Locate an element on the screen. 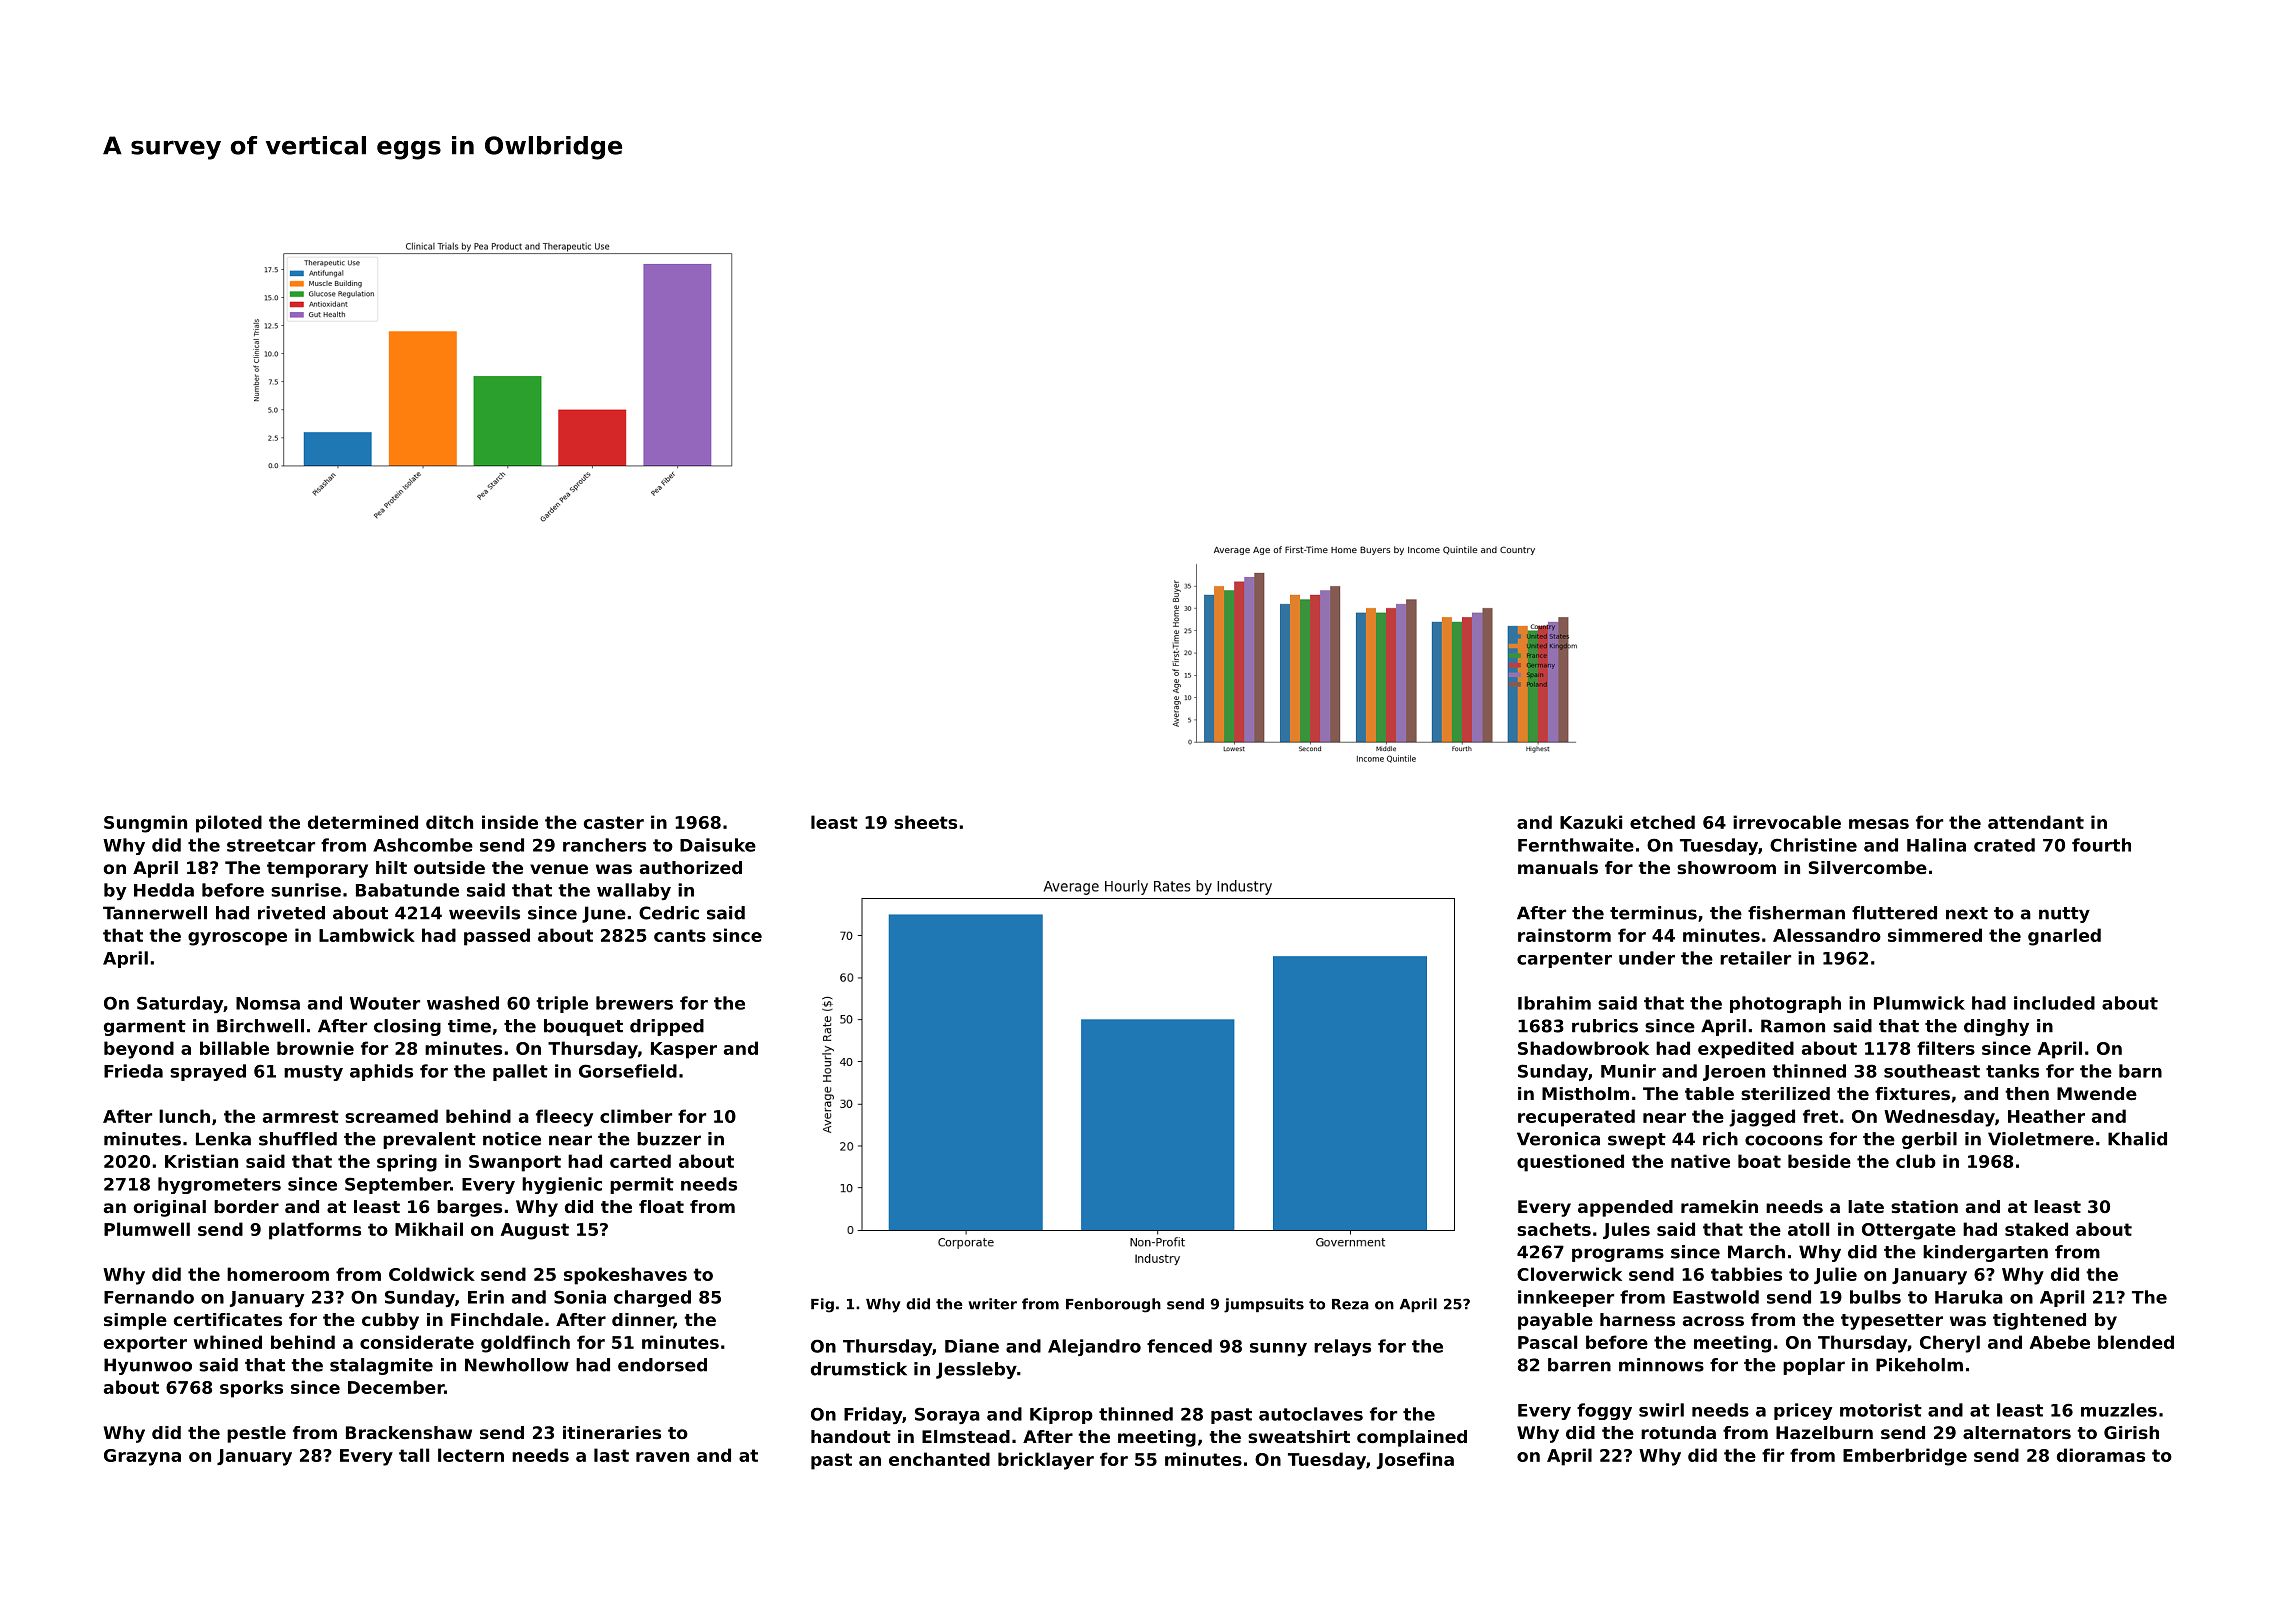  climber is located at coordinates (636, 1116).
